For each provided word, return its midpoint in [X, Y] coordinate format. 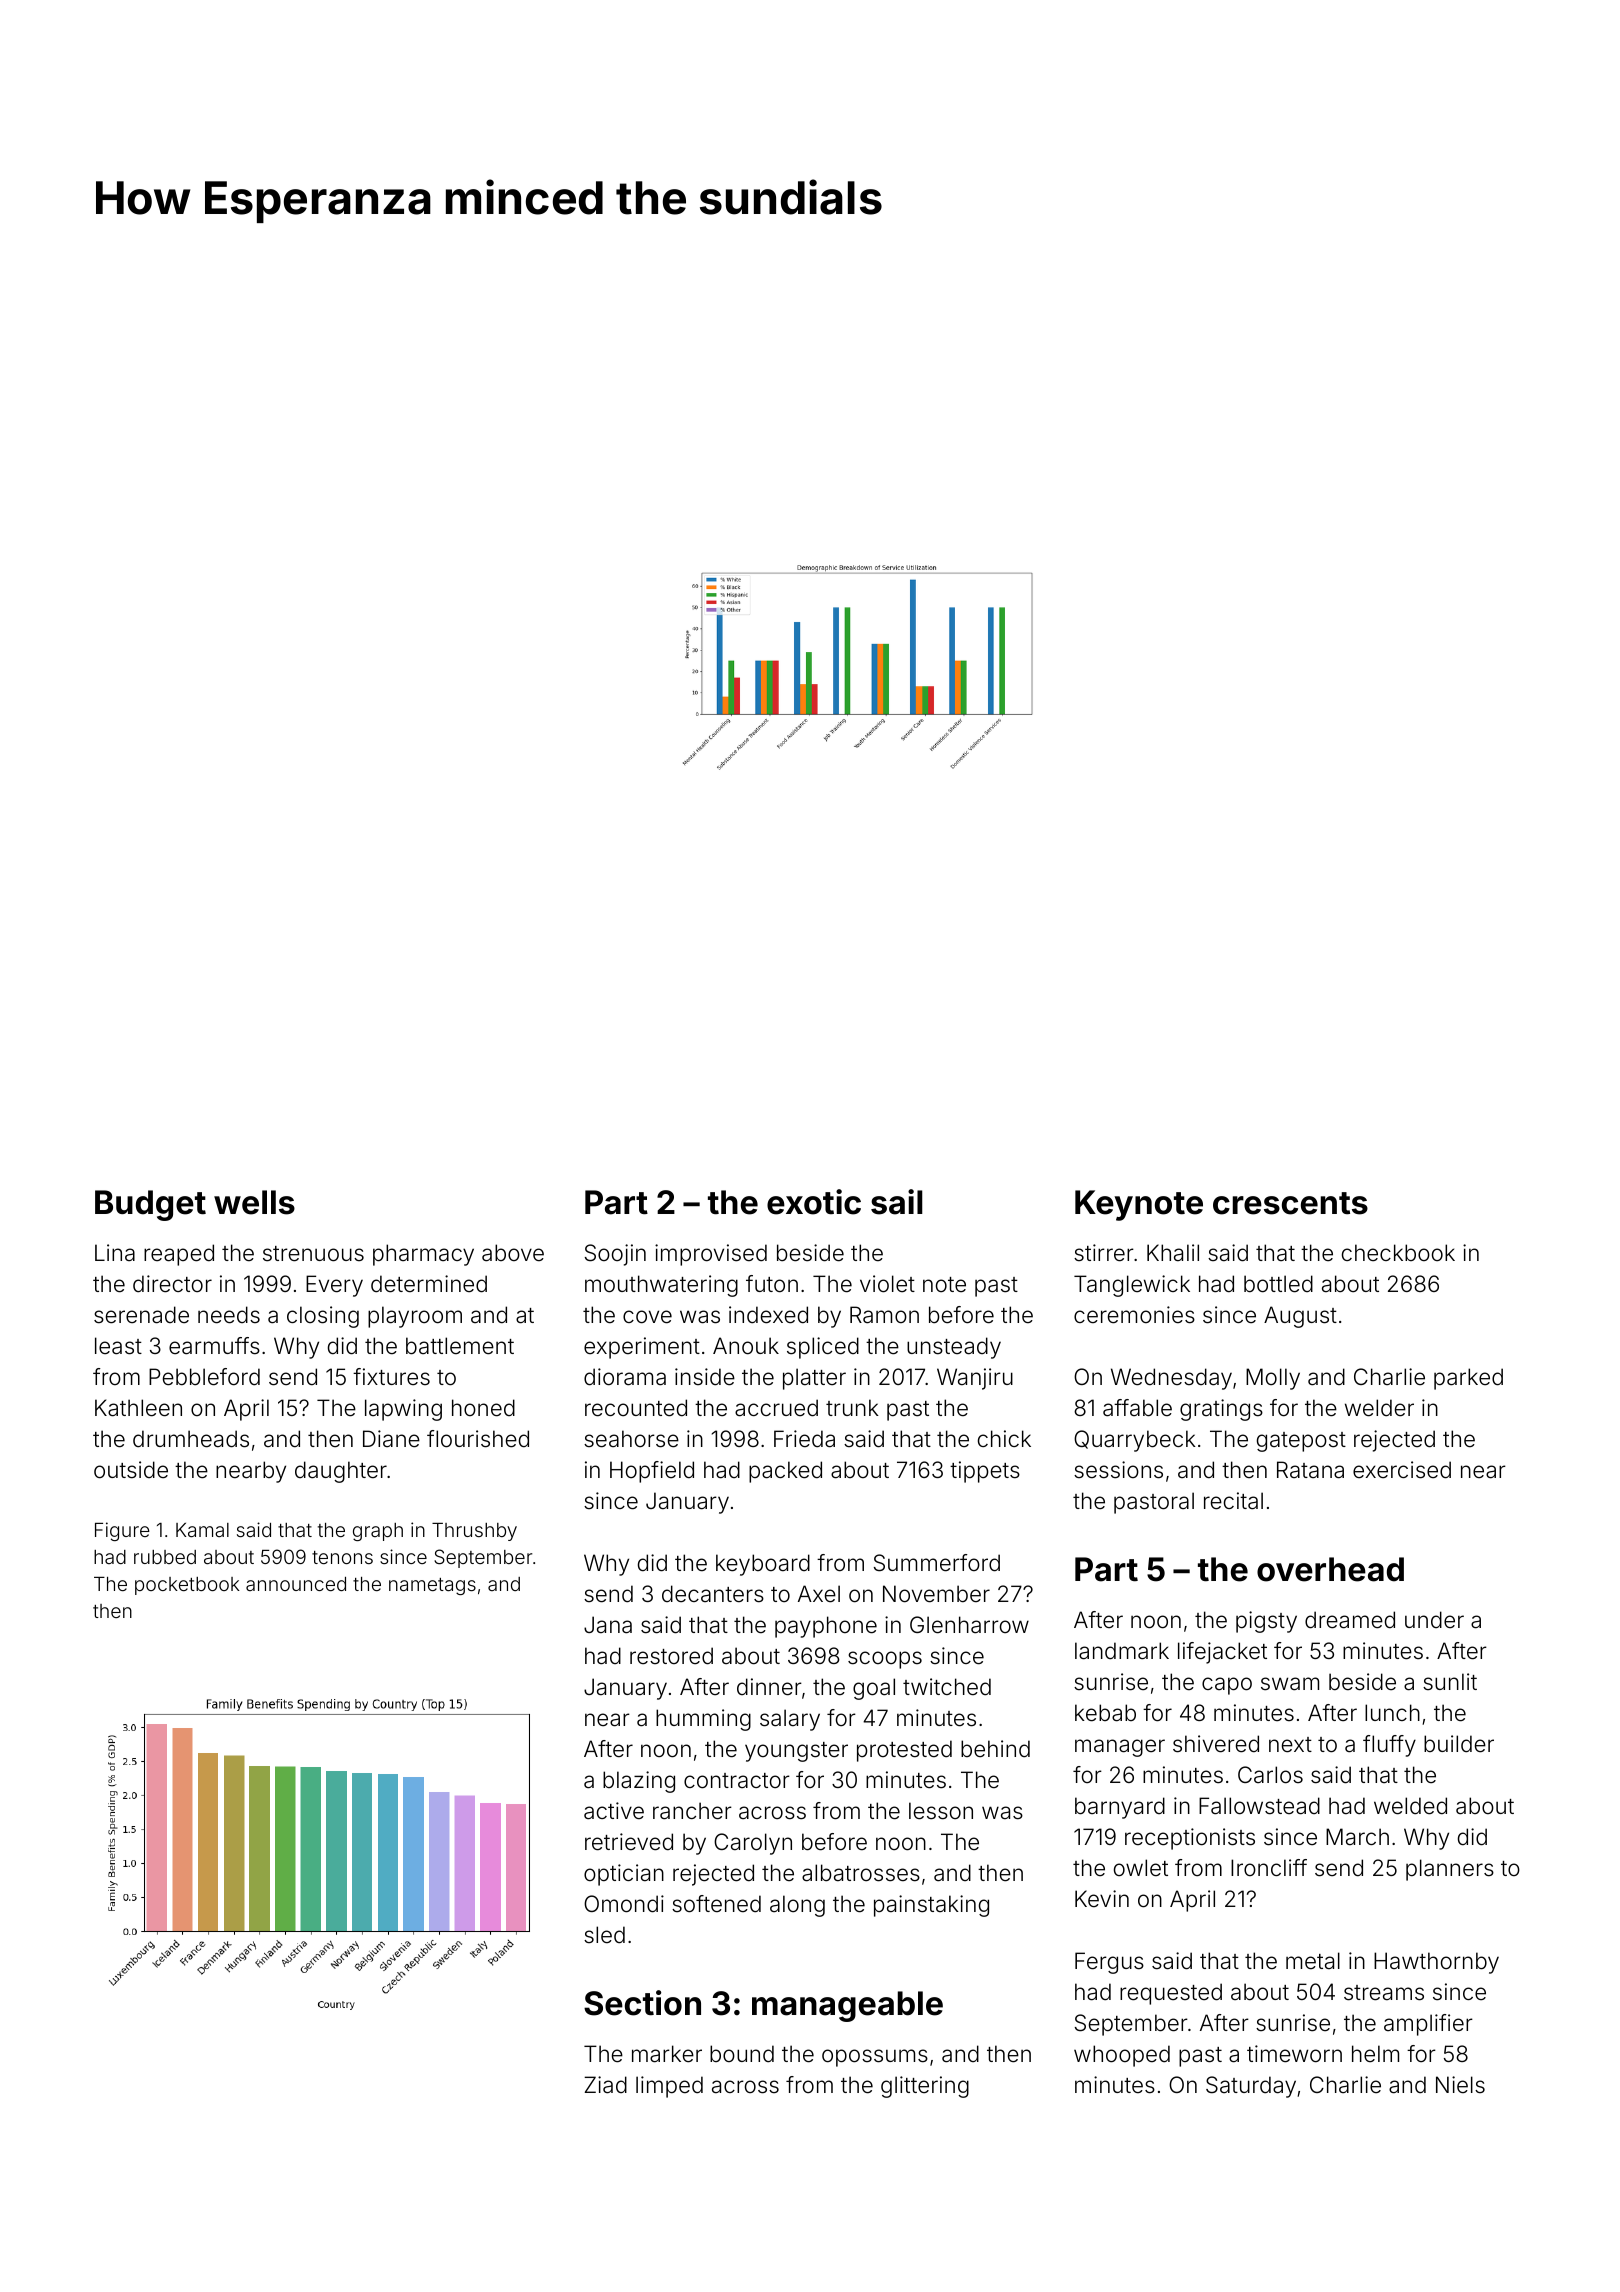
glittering [925, 2087]
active [614, 1811]
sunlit [1450, 1681]
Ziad [605, 2085]
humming [703, 1720]
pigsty [1266, 1622]
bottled [1278, 1284]
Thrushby [474, 1532]
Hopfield [652, 1472]
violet [887, 1284]
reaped [179, 1255]
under [1434, 1619]
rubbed [165, 1557]
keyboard [763, 1565]
